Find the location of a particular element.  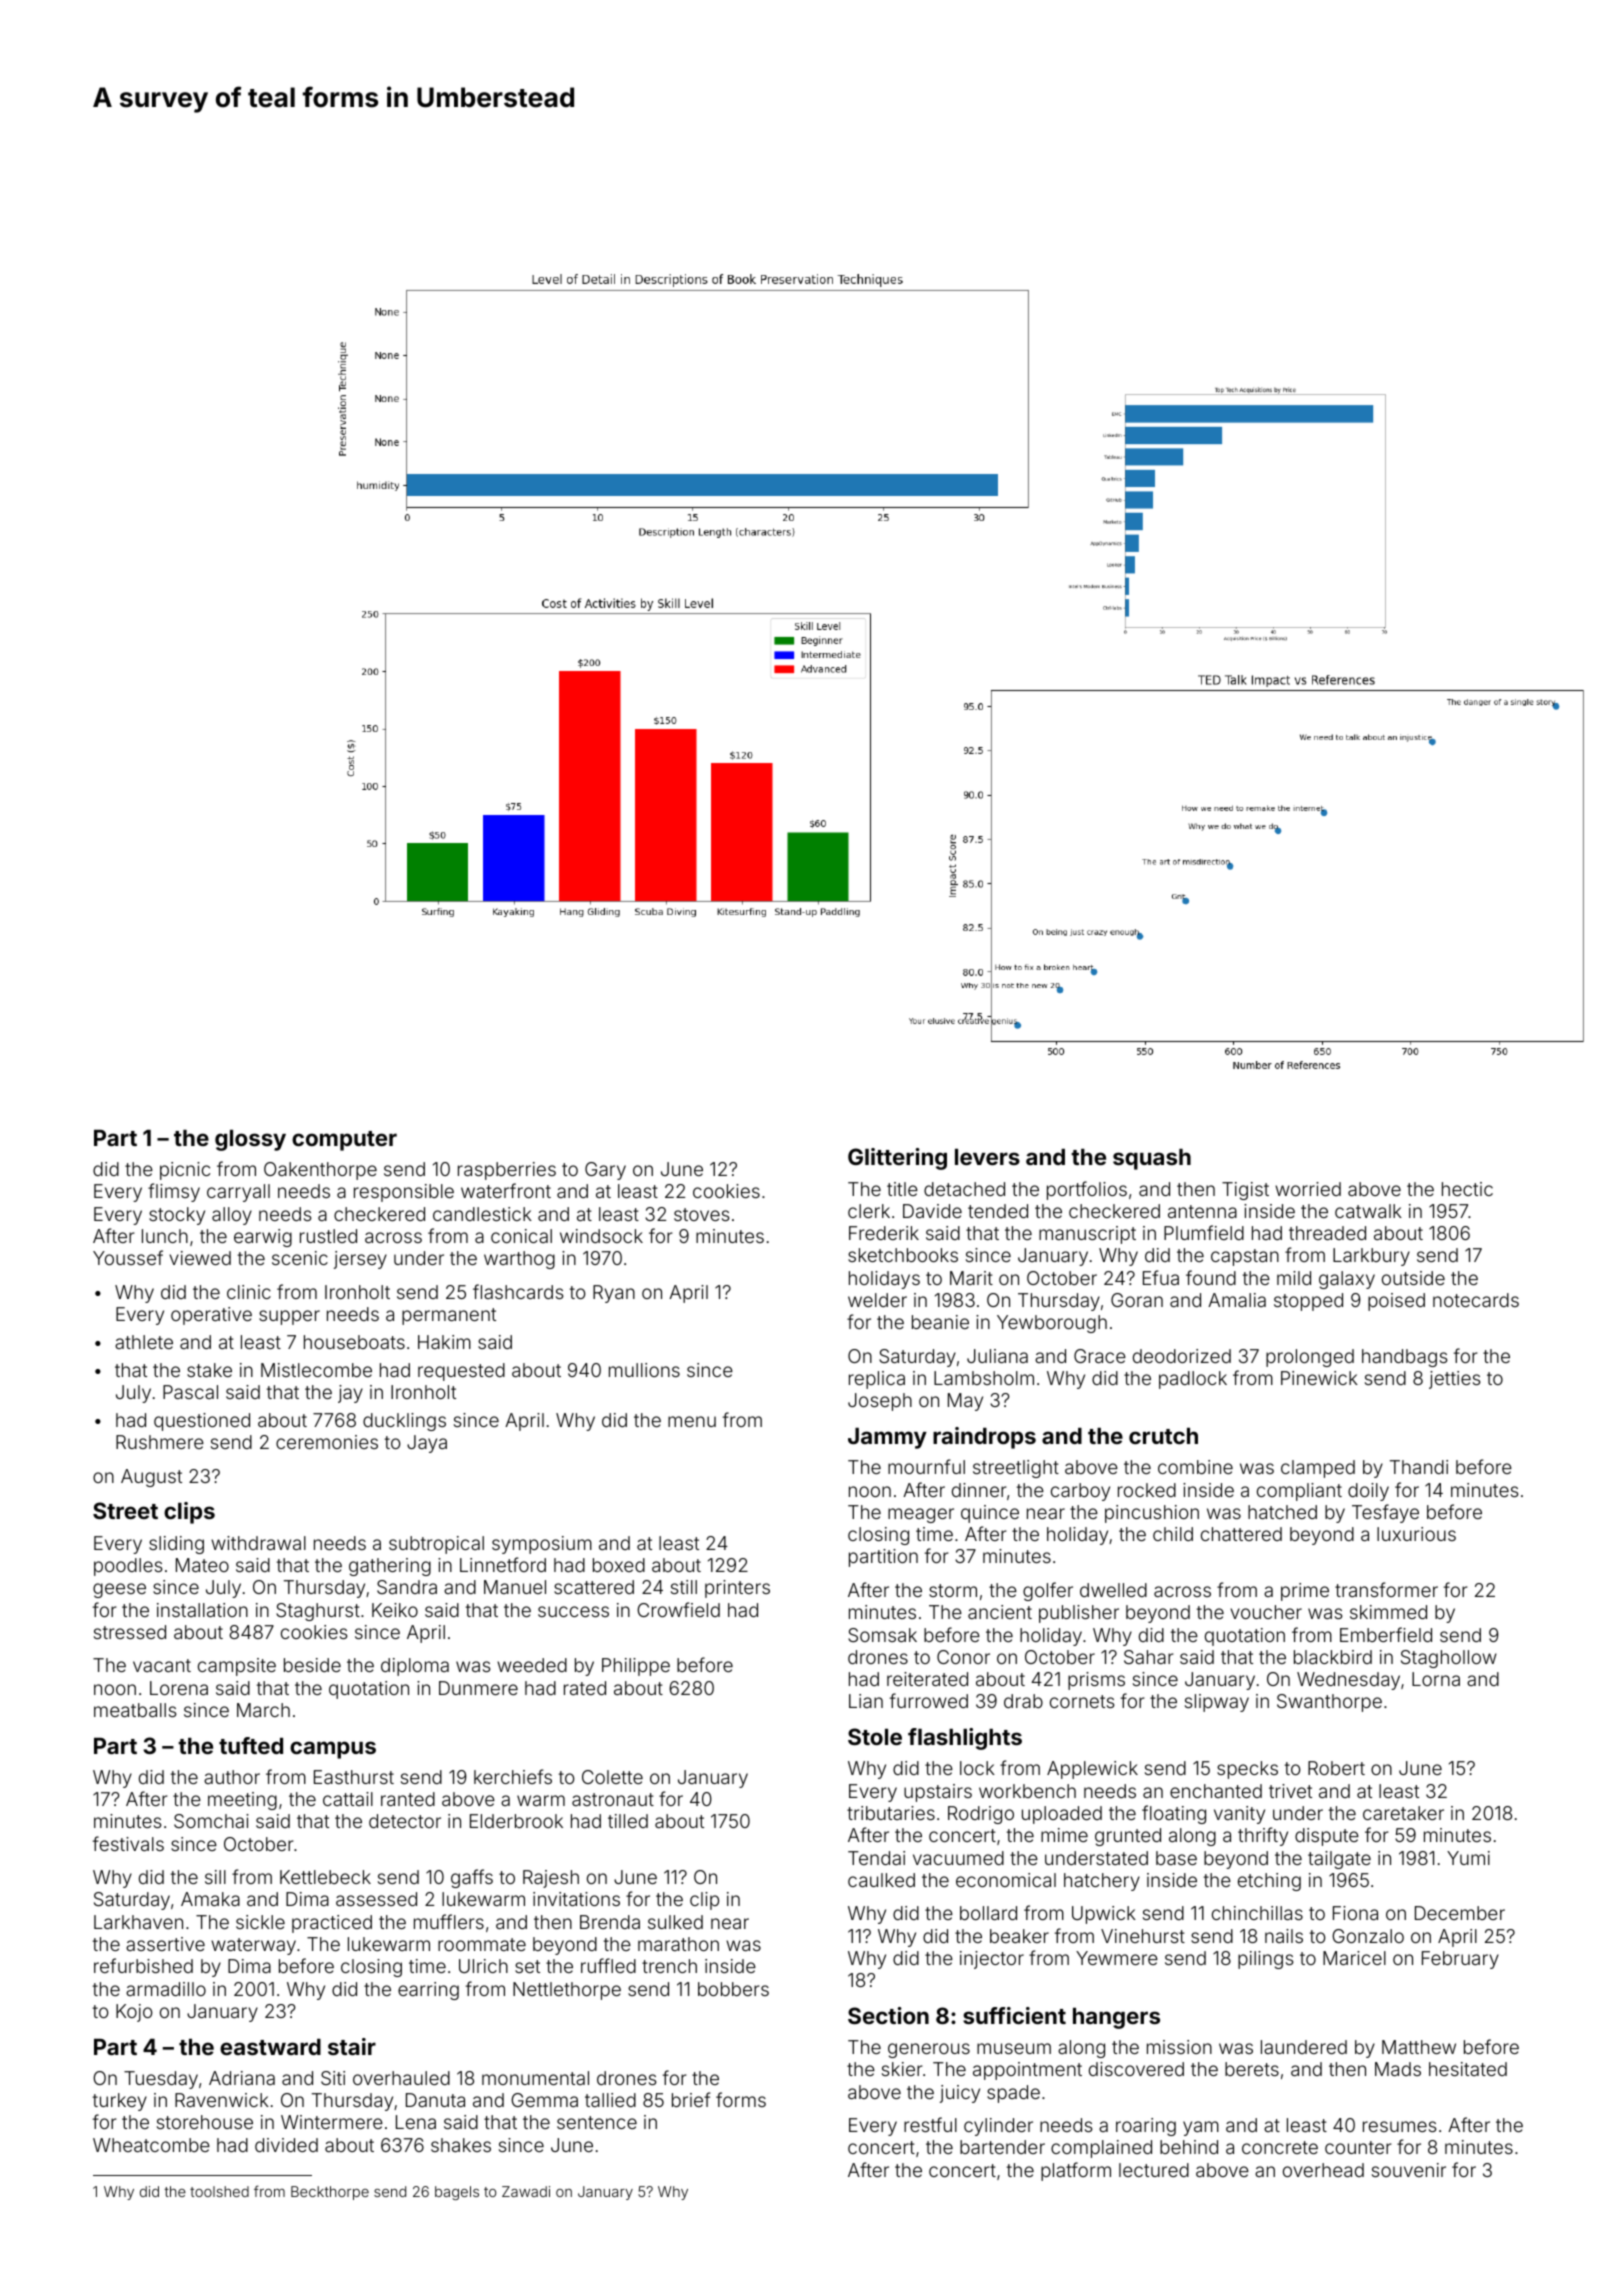

subtropical is located at coordinates (436, 1545).
